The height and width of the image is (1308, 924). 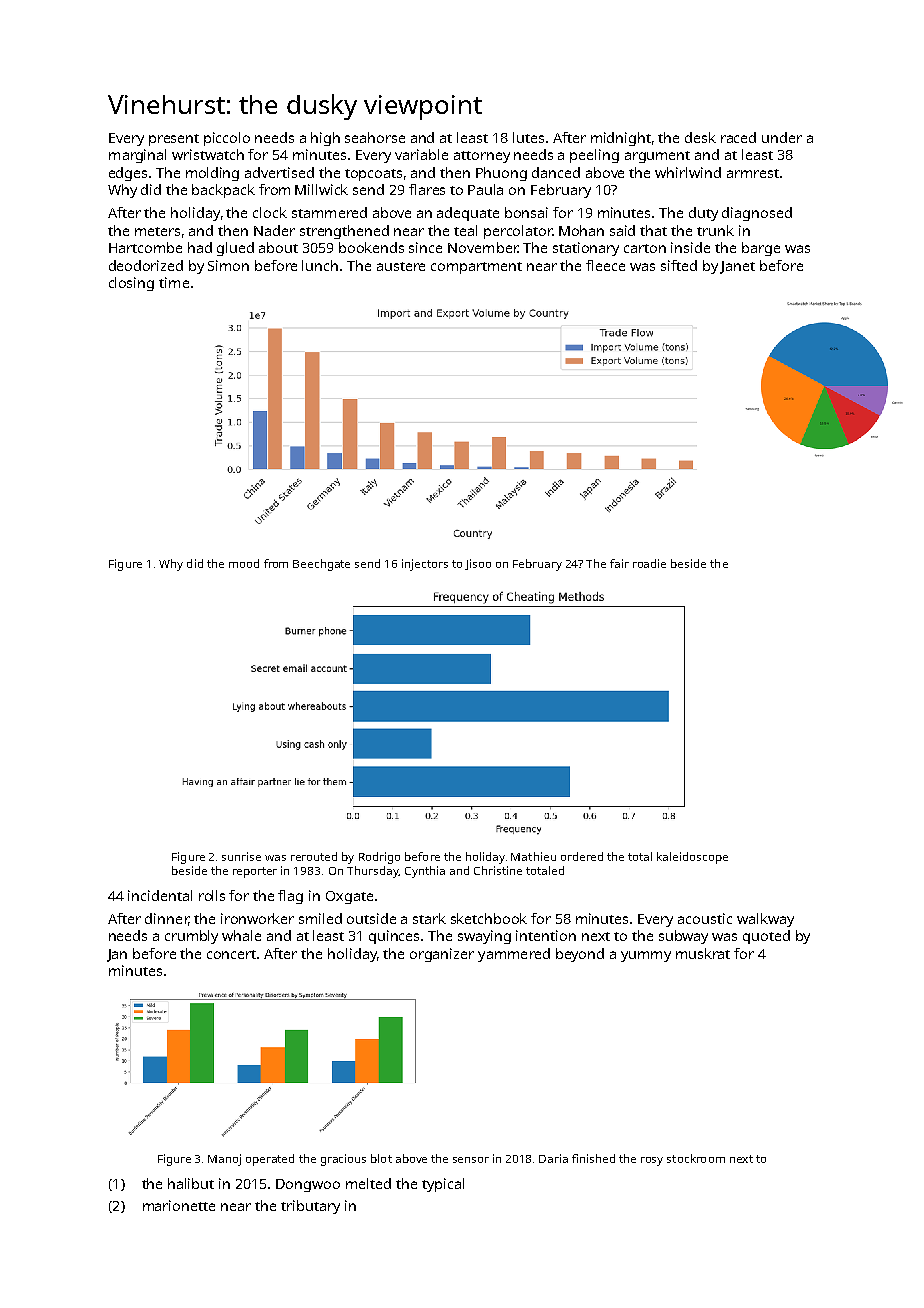 What do you see at coordinates (375, 137) in the image?
I see `seahorse` at bounding box center [375, 137].
